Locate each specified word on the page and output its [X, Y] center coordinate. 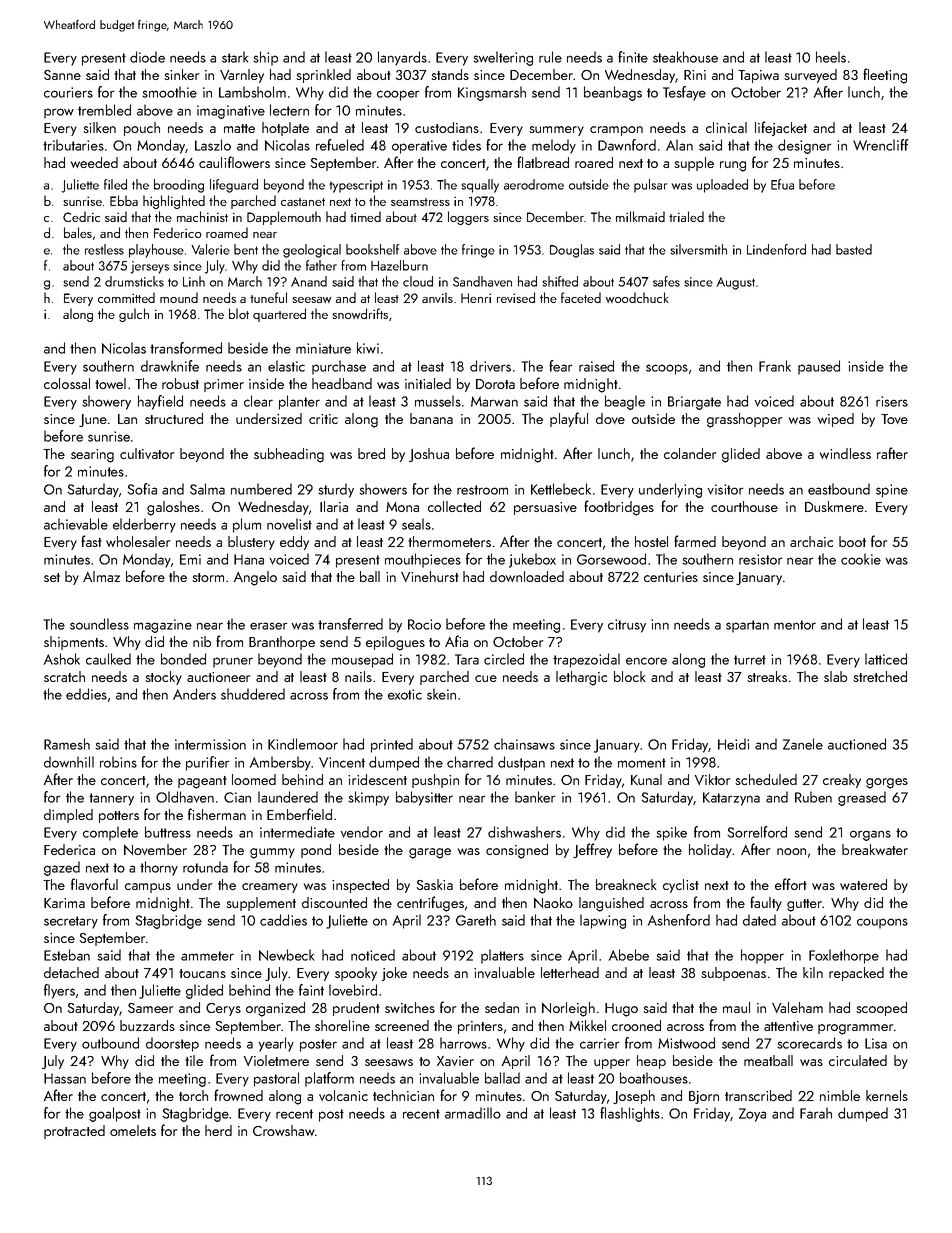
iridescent [377, 779]
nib [202, 641]
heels [831, 57]
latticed [886, 659]
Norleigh [568, 1009]
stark [235, 57]
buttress [168, 832]
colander [690, 453]
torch [193, 1095]
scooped [881, 1009]
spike [671, 833]
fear [560, 366]
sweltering [503, 58]
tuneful [268, 297]
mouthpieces [423, 560]
